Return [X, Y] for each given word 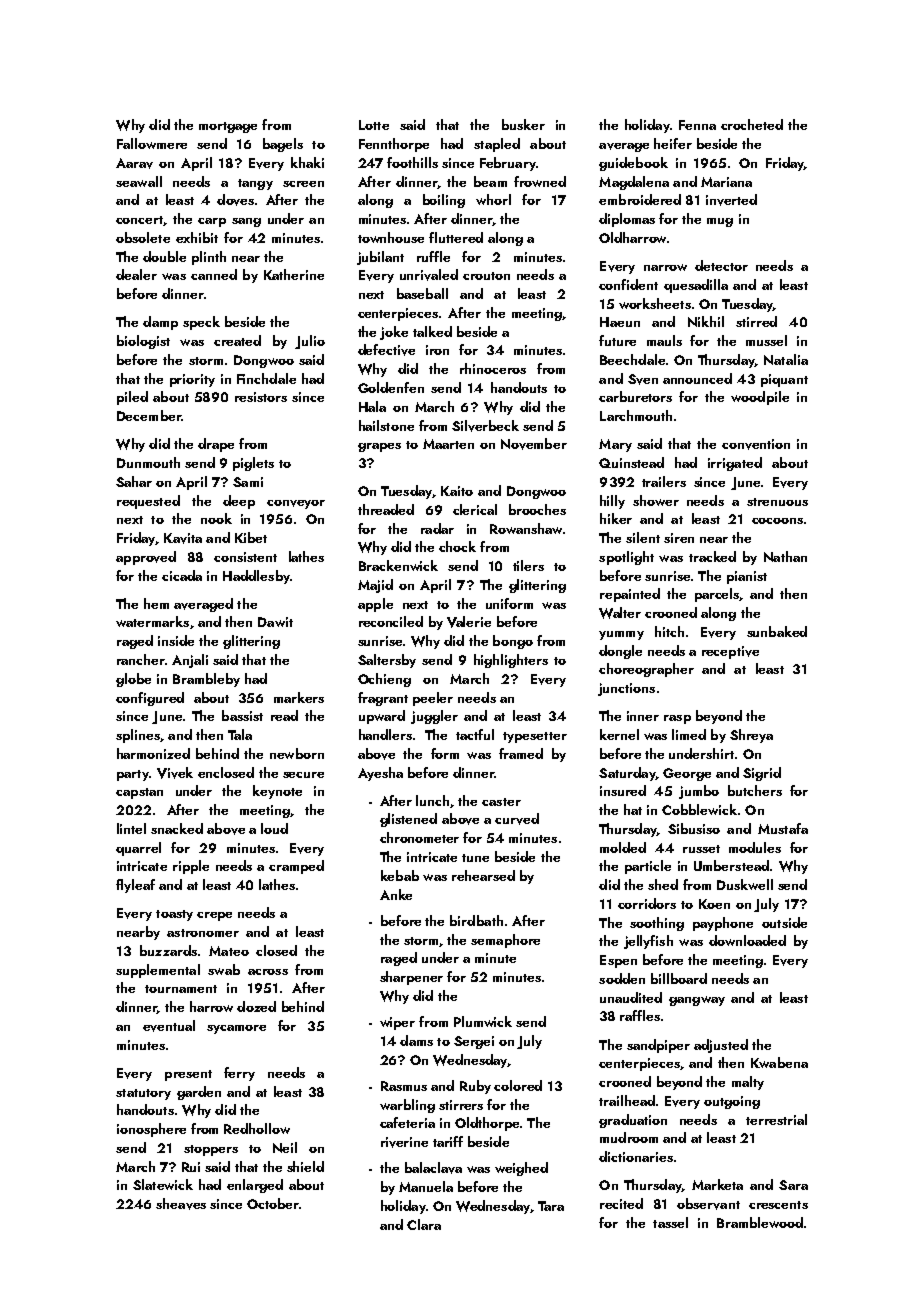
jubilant [380, 258]
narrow [665, 267]
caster [501, 802]
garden [199, 1093]
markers [299, 697]
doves [235, 200]
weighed [521, 1169]
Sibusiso [694, 828]
